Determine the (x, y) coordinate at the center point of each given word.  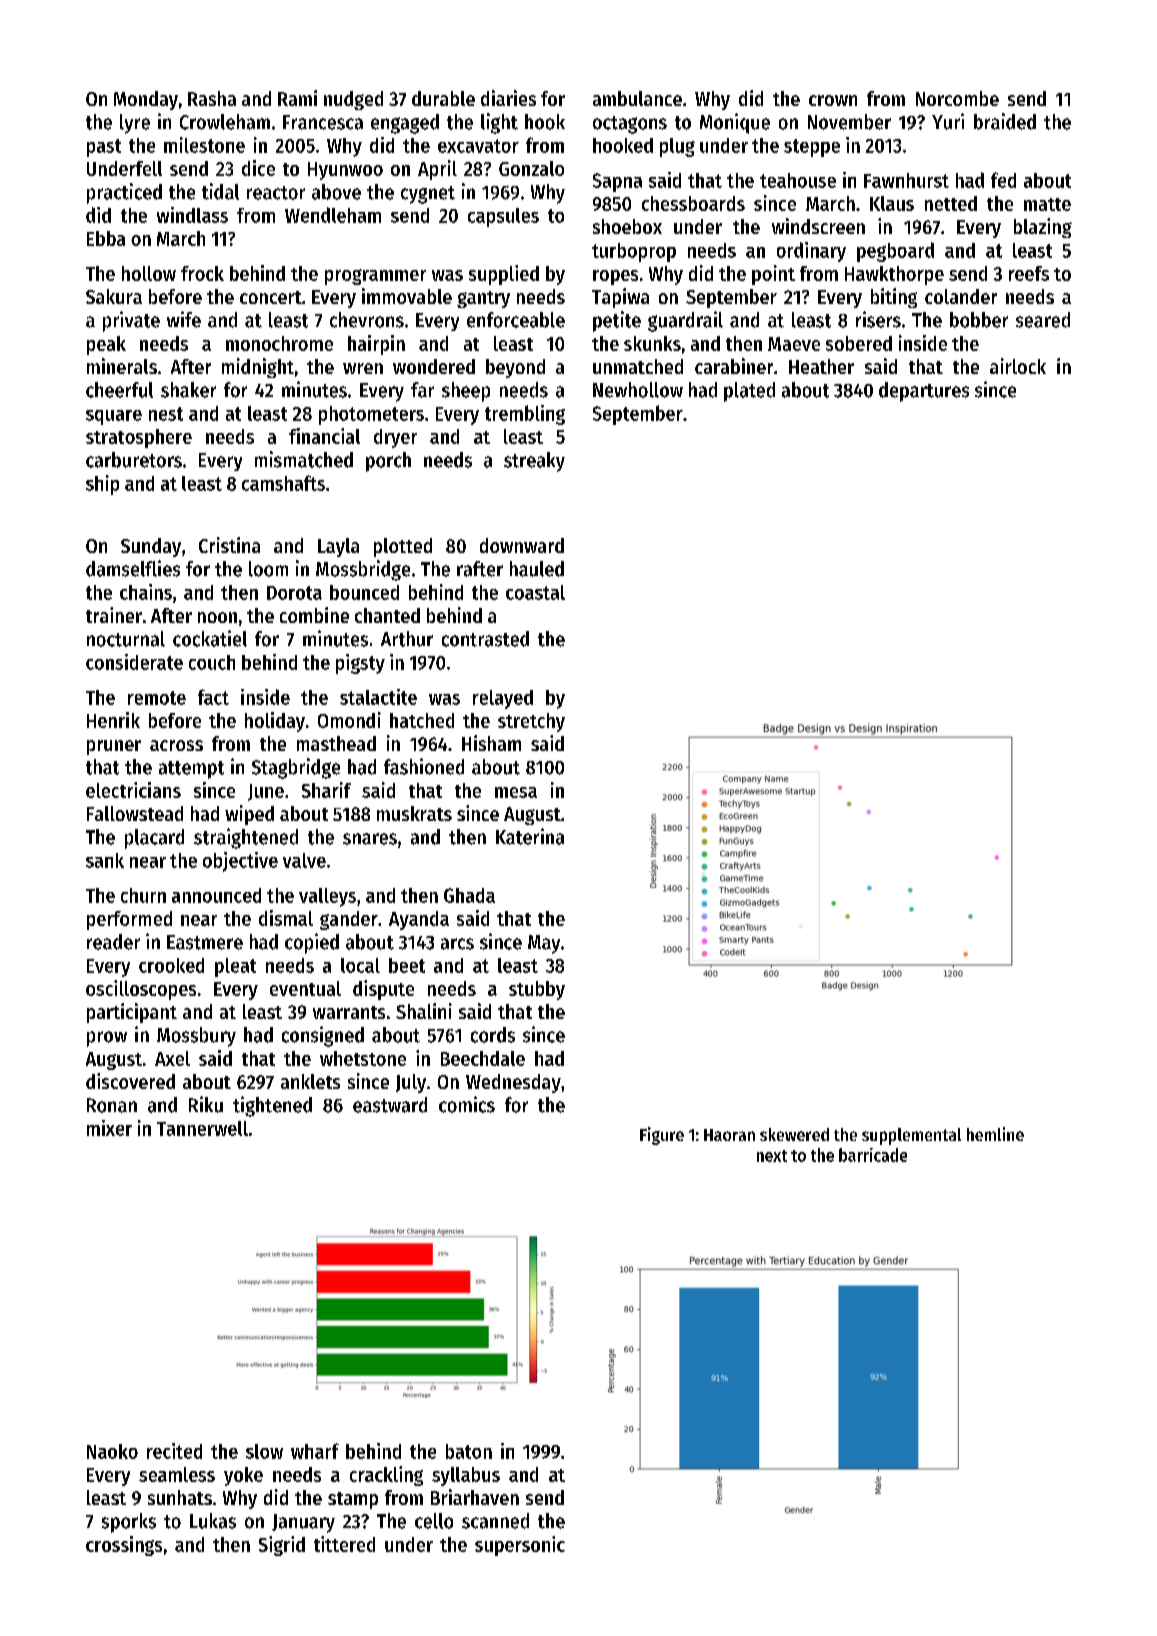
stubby (537, 990)
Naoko (112, 1451)
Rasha (212, 98)
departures (924, 392)
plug (677, 147)
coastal (535, 592)
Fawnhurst (906, 180)
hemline (995, 1134)
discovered (130, 1081)
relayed (503, 699)
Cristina (229, 545)
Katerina (530, 836)
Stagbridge (296, 768)
